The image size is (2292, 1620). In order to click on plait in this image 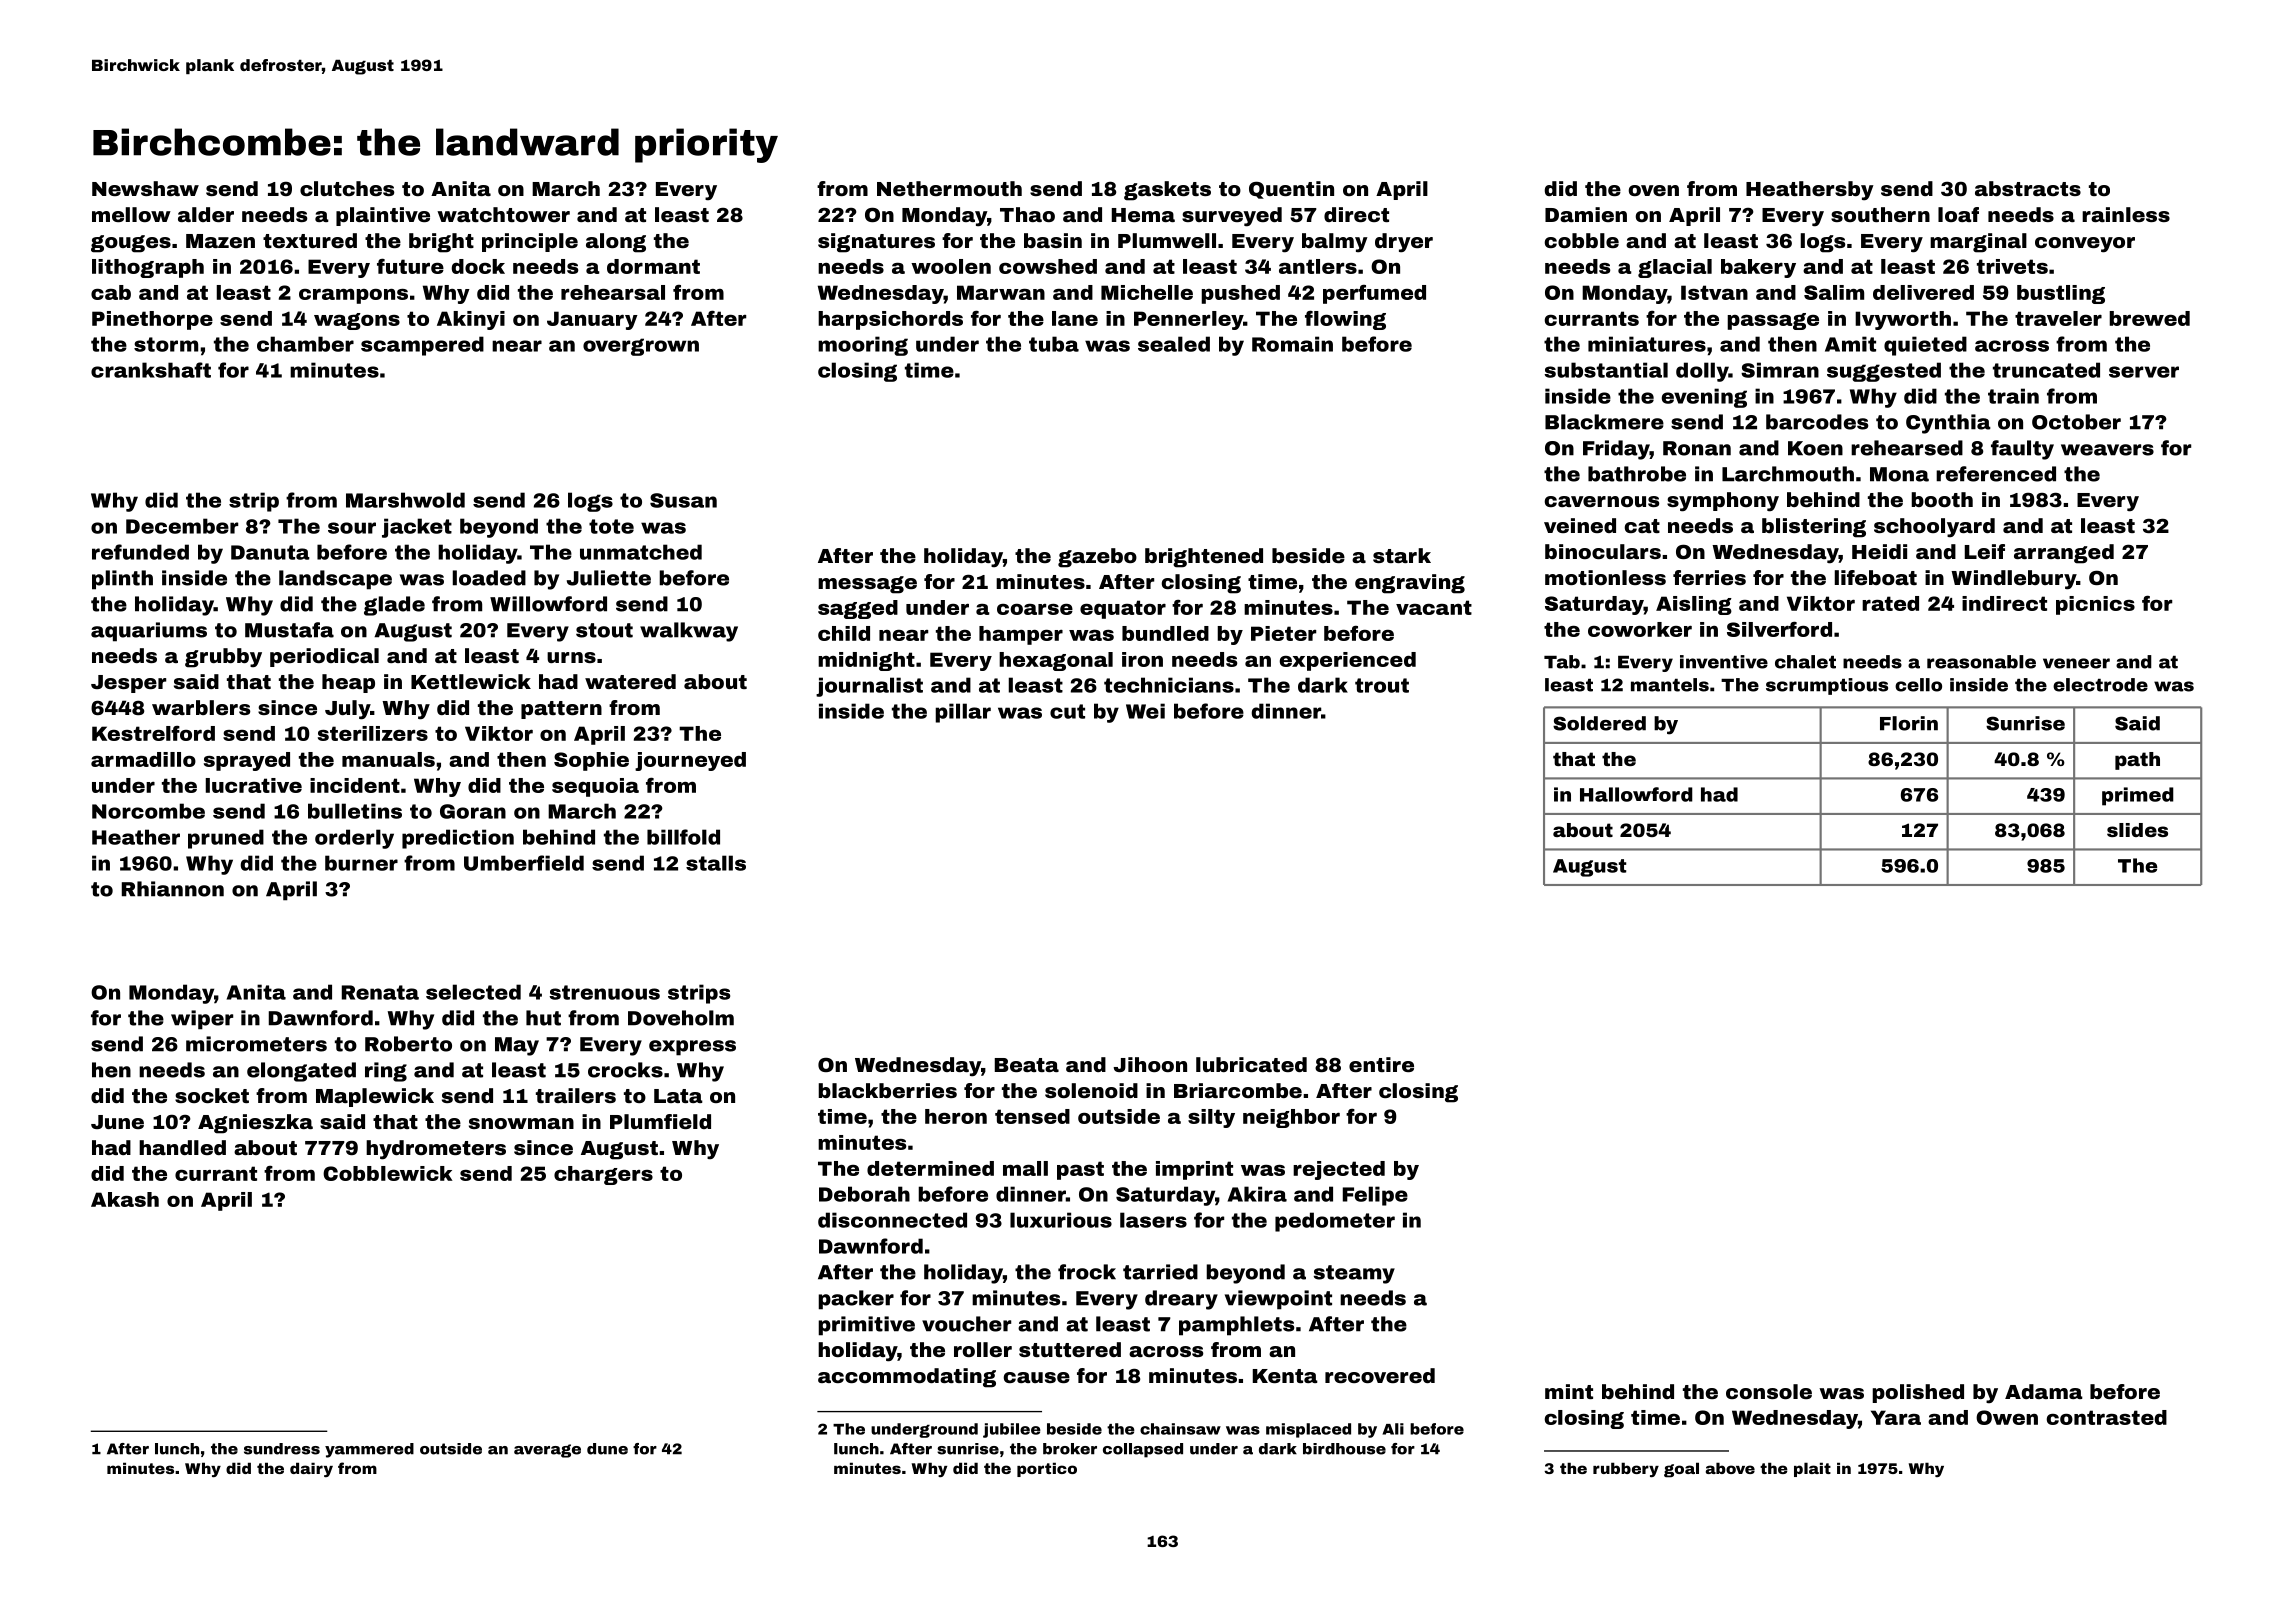, I will do `click(1812, 1469)`.
